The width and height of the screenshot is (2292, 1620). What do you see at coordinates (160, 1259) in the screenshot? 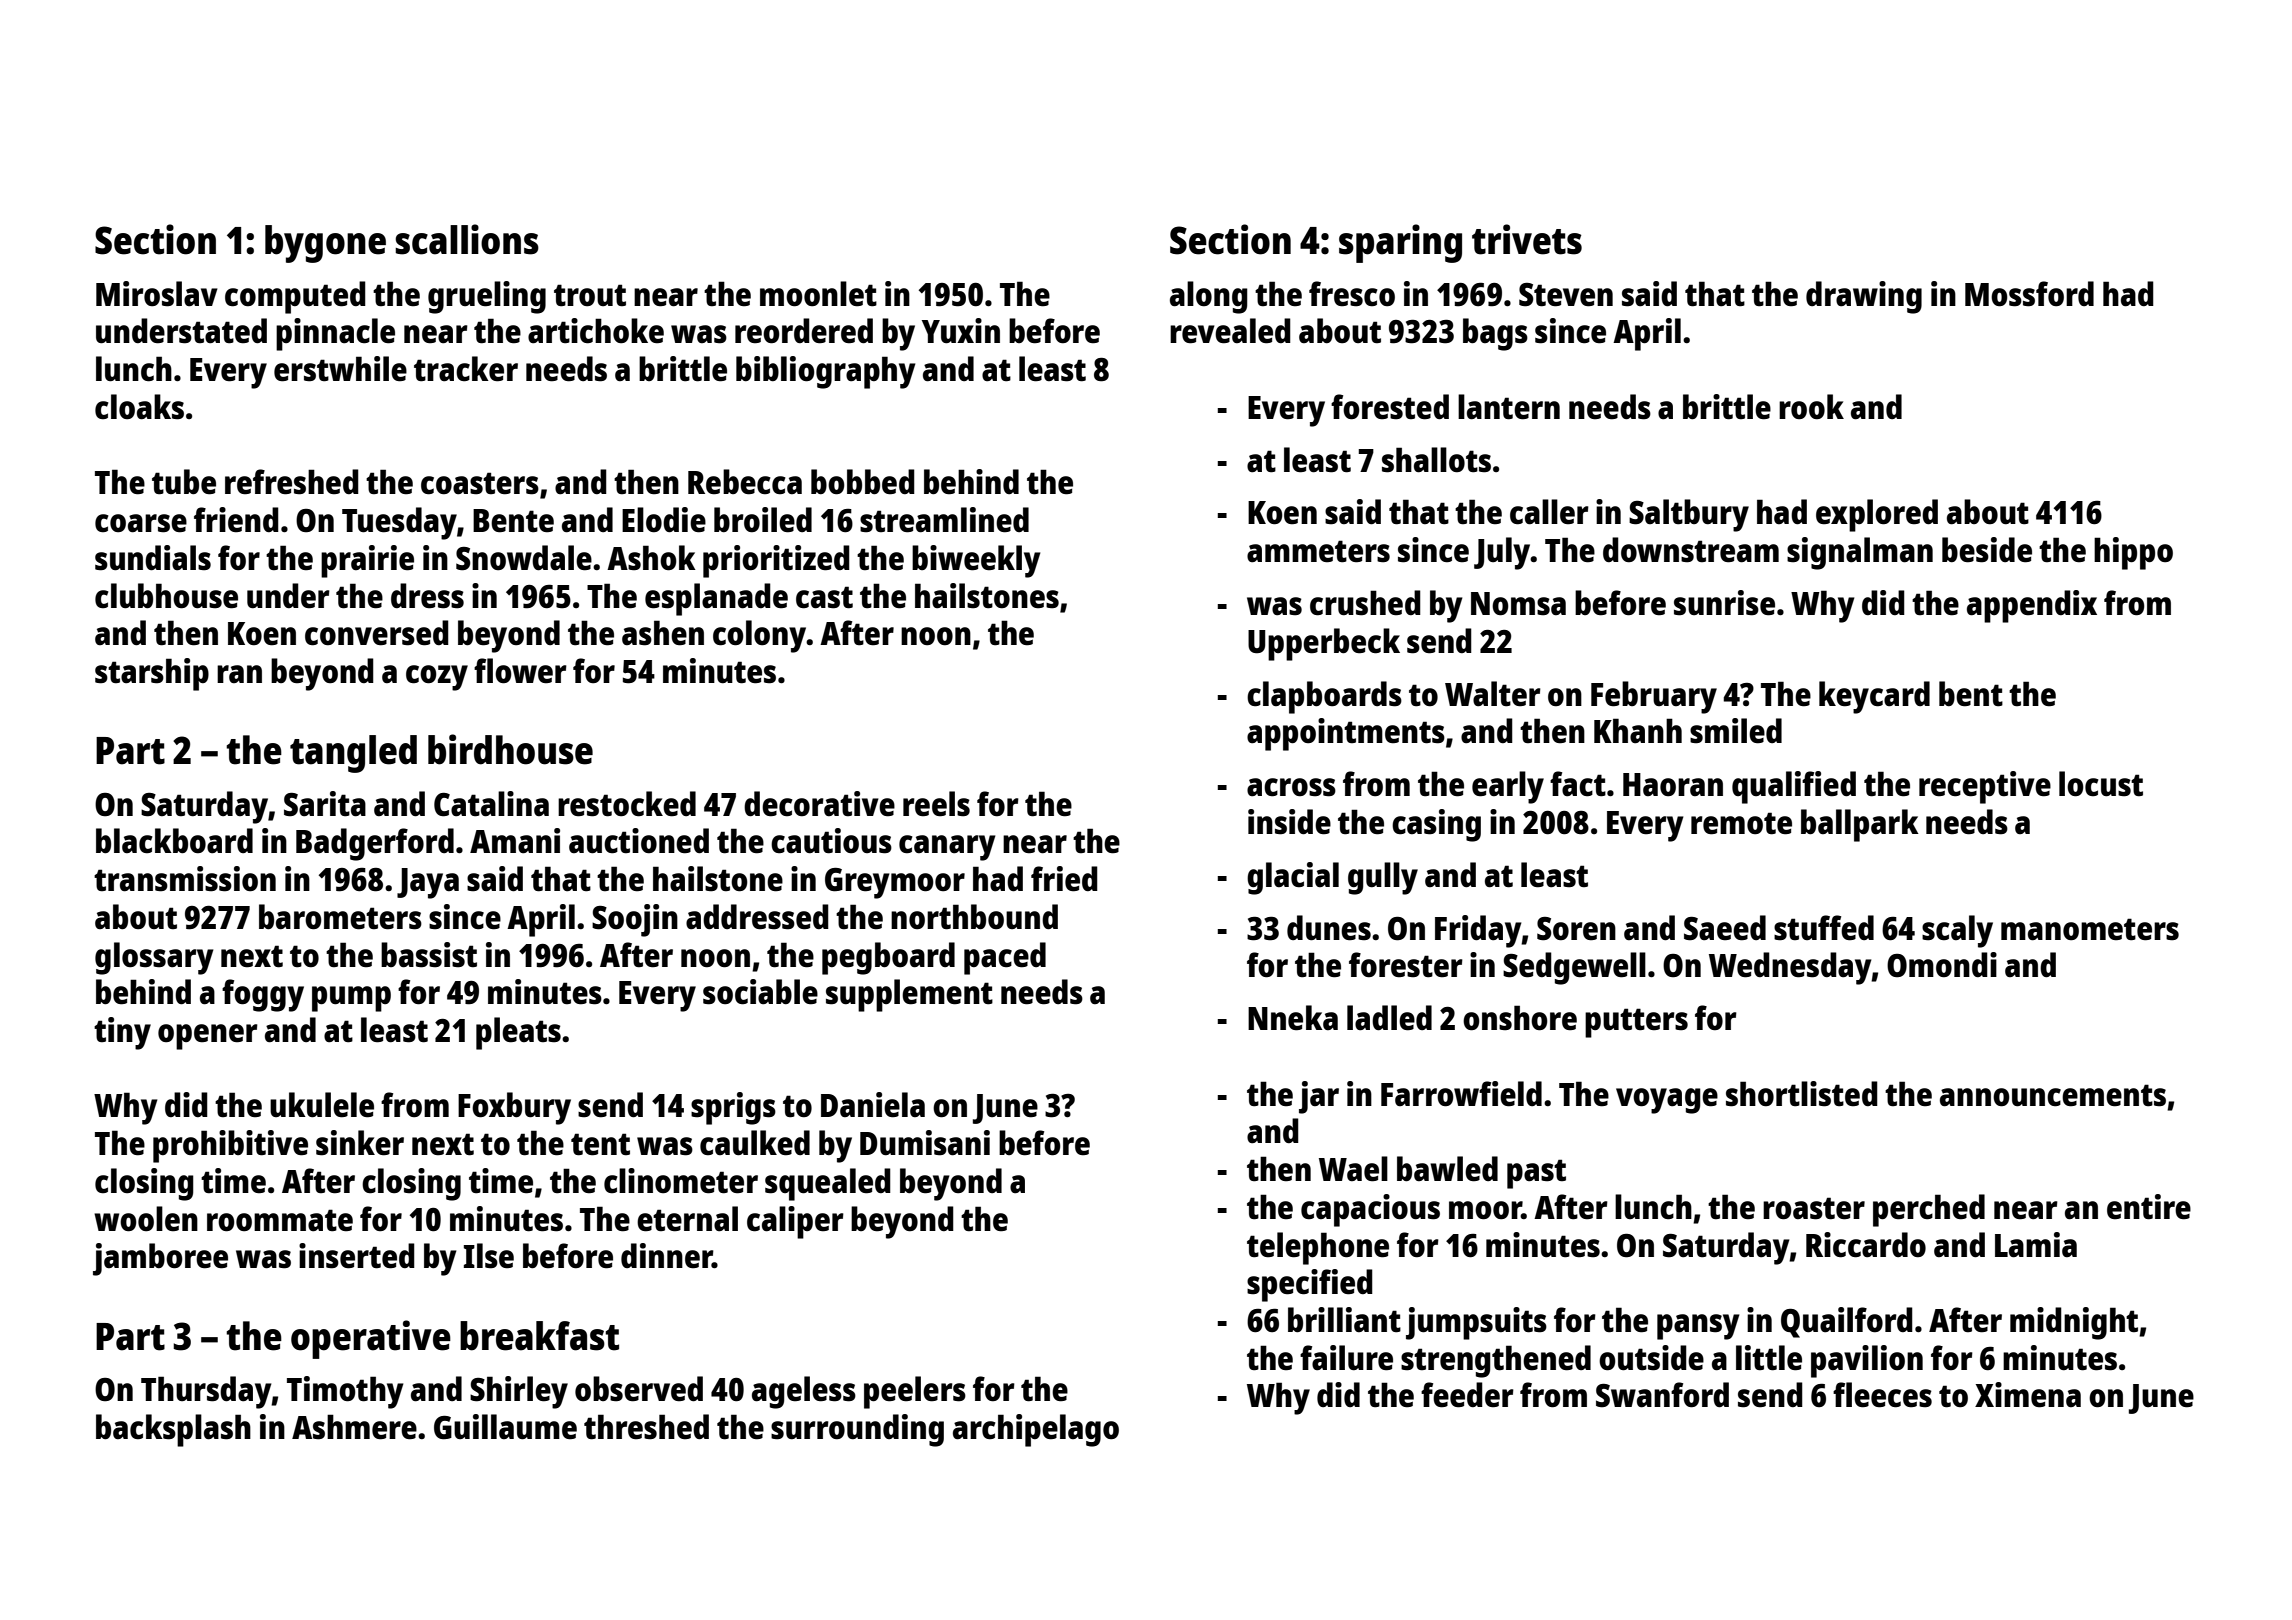
I see `jamboree` at bounding box center [160, 1259].
